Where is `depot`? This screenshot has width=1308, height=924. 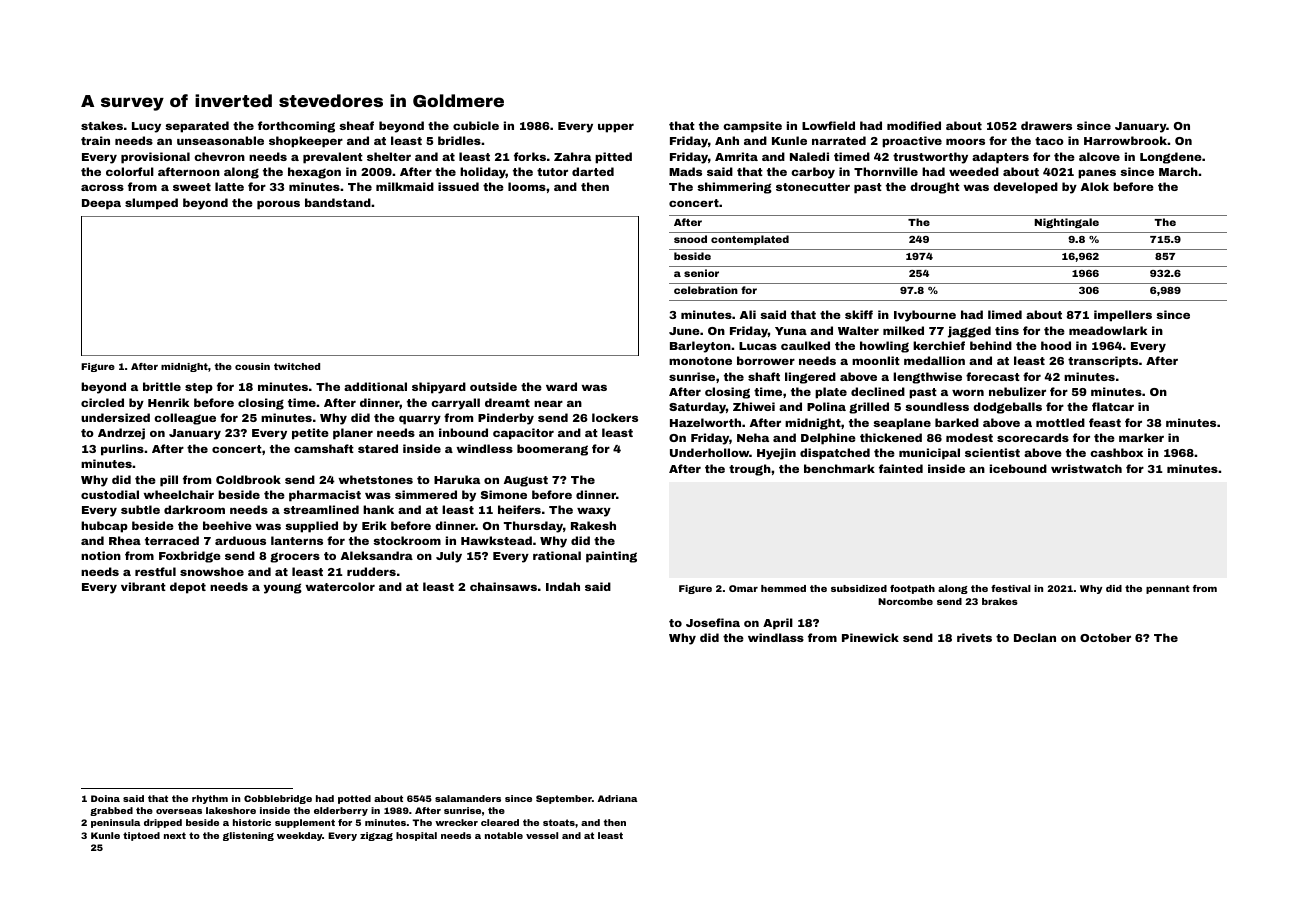
depot is located at coordinates (188, 588).
